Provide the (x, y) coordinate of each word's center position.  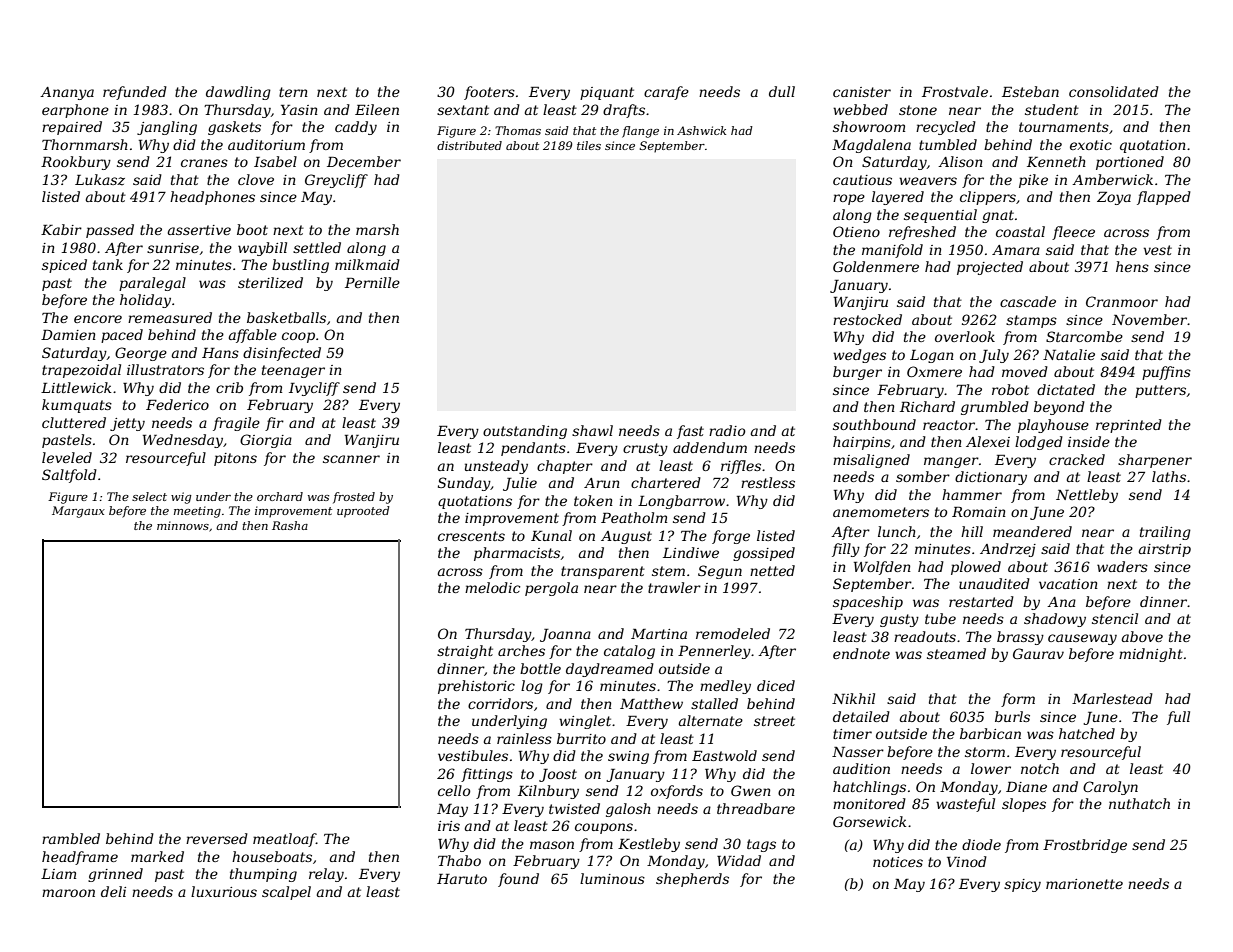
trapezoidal (81, 371)
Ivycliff (314, 389)
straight (465, 652)
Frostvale (955, 91)
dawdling (238, 93)
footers (489, 93)
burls (1012, 716)
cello (454, 790)
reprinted (1129, 426)
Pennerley (714, 652)
